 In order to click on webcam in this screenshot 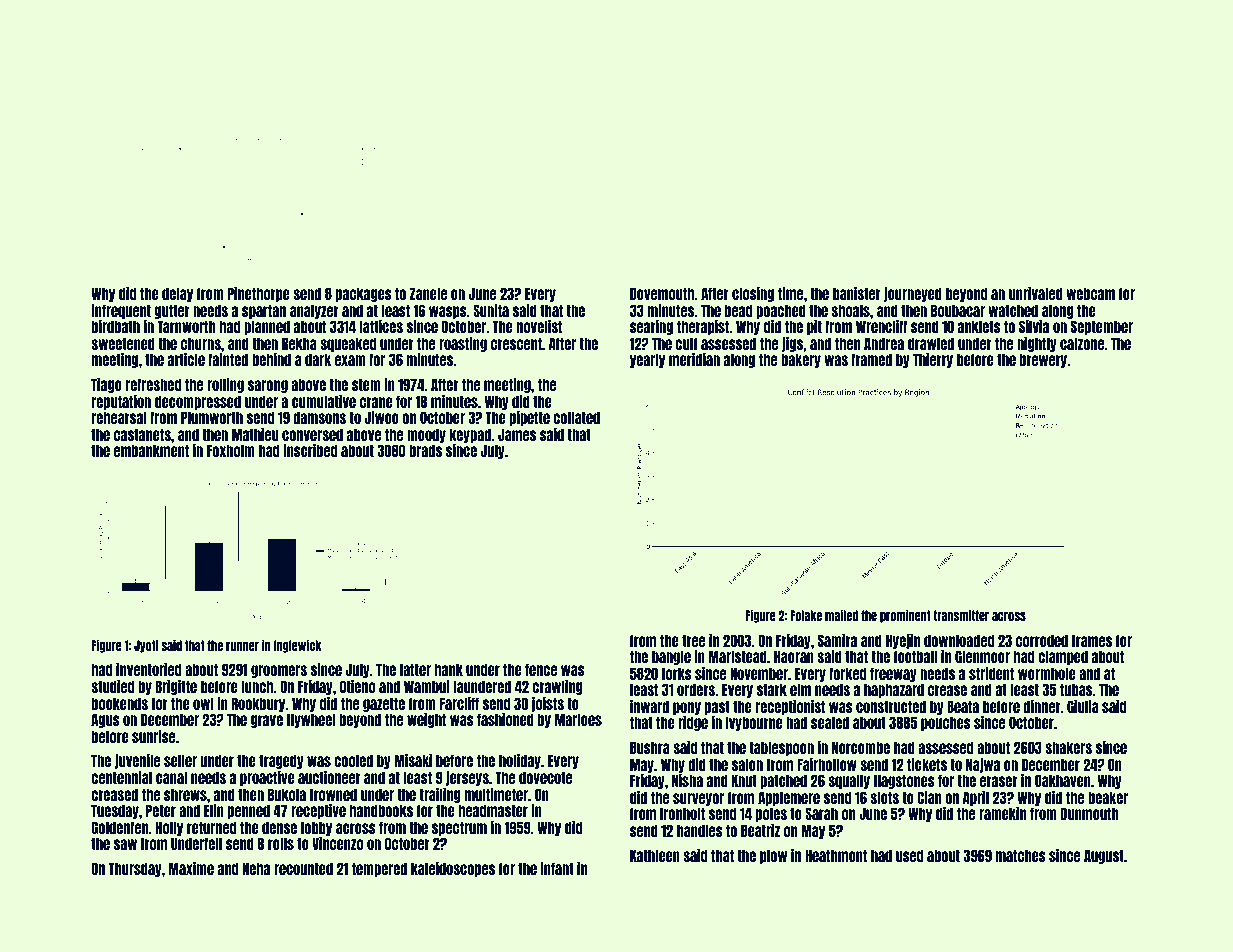, I will do `click(1090, 293)`.
